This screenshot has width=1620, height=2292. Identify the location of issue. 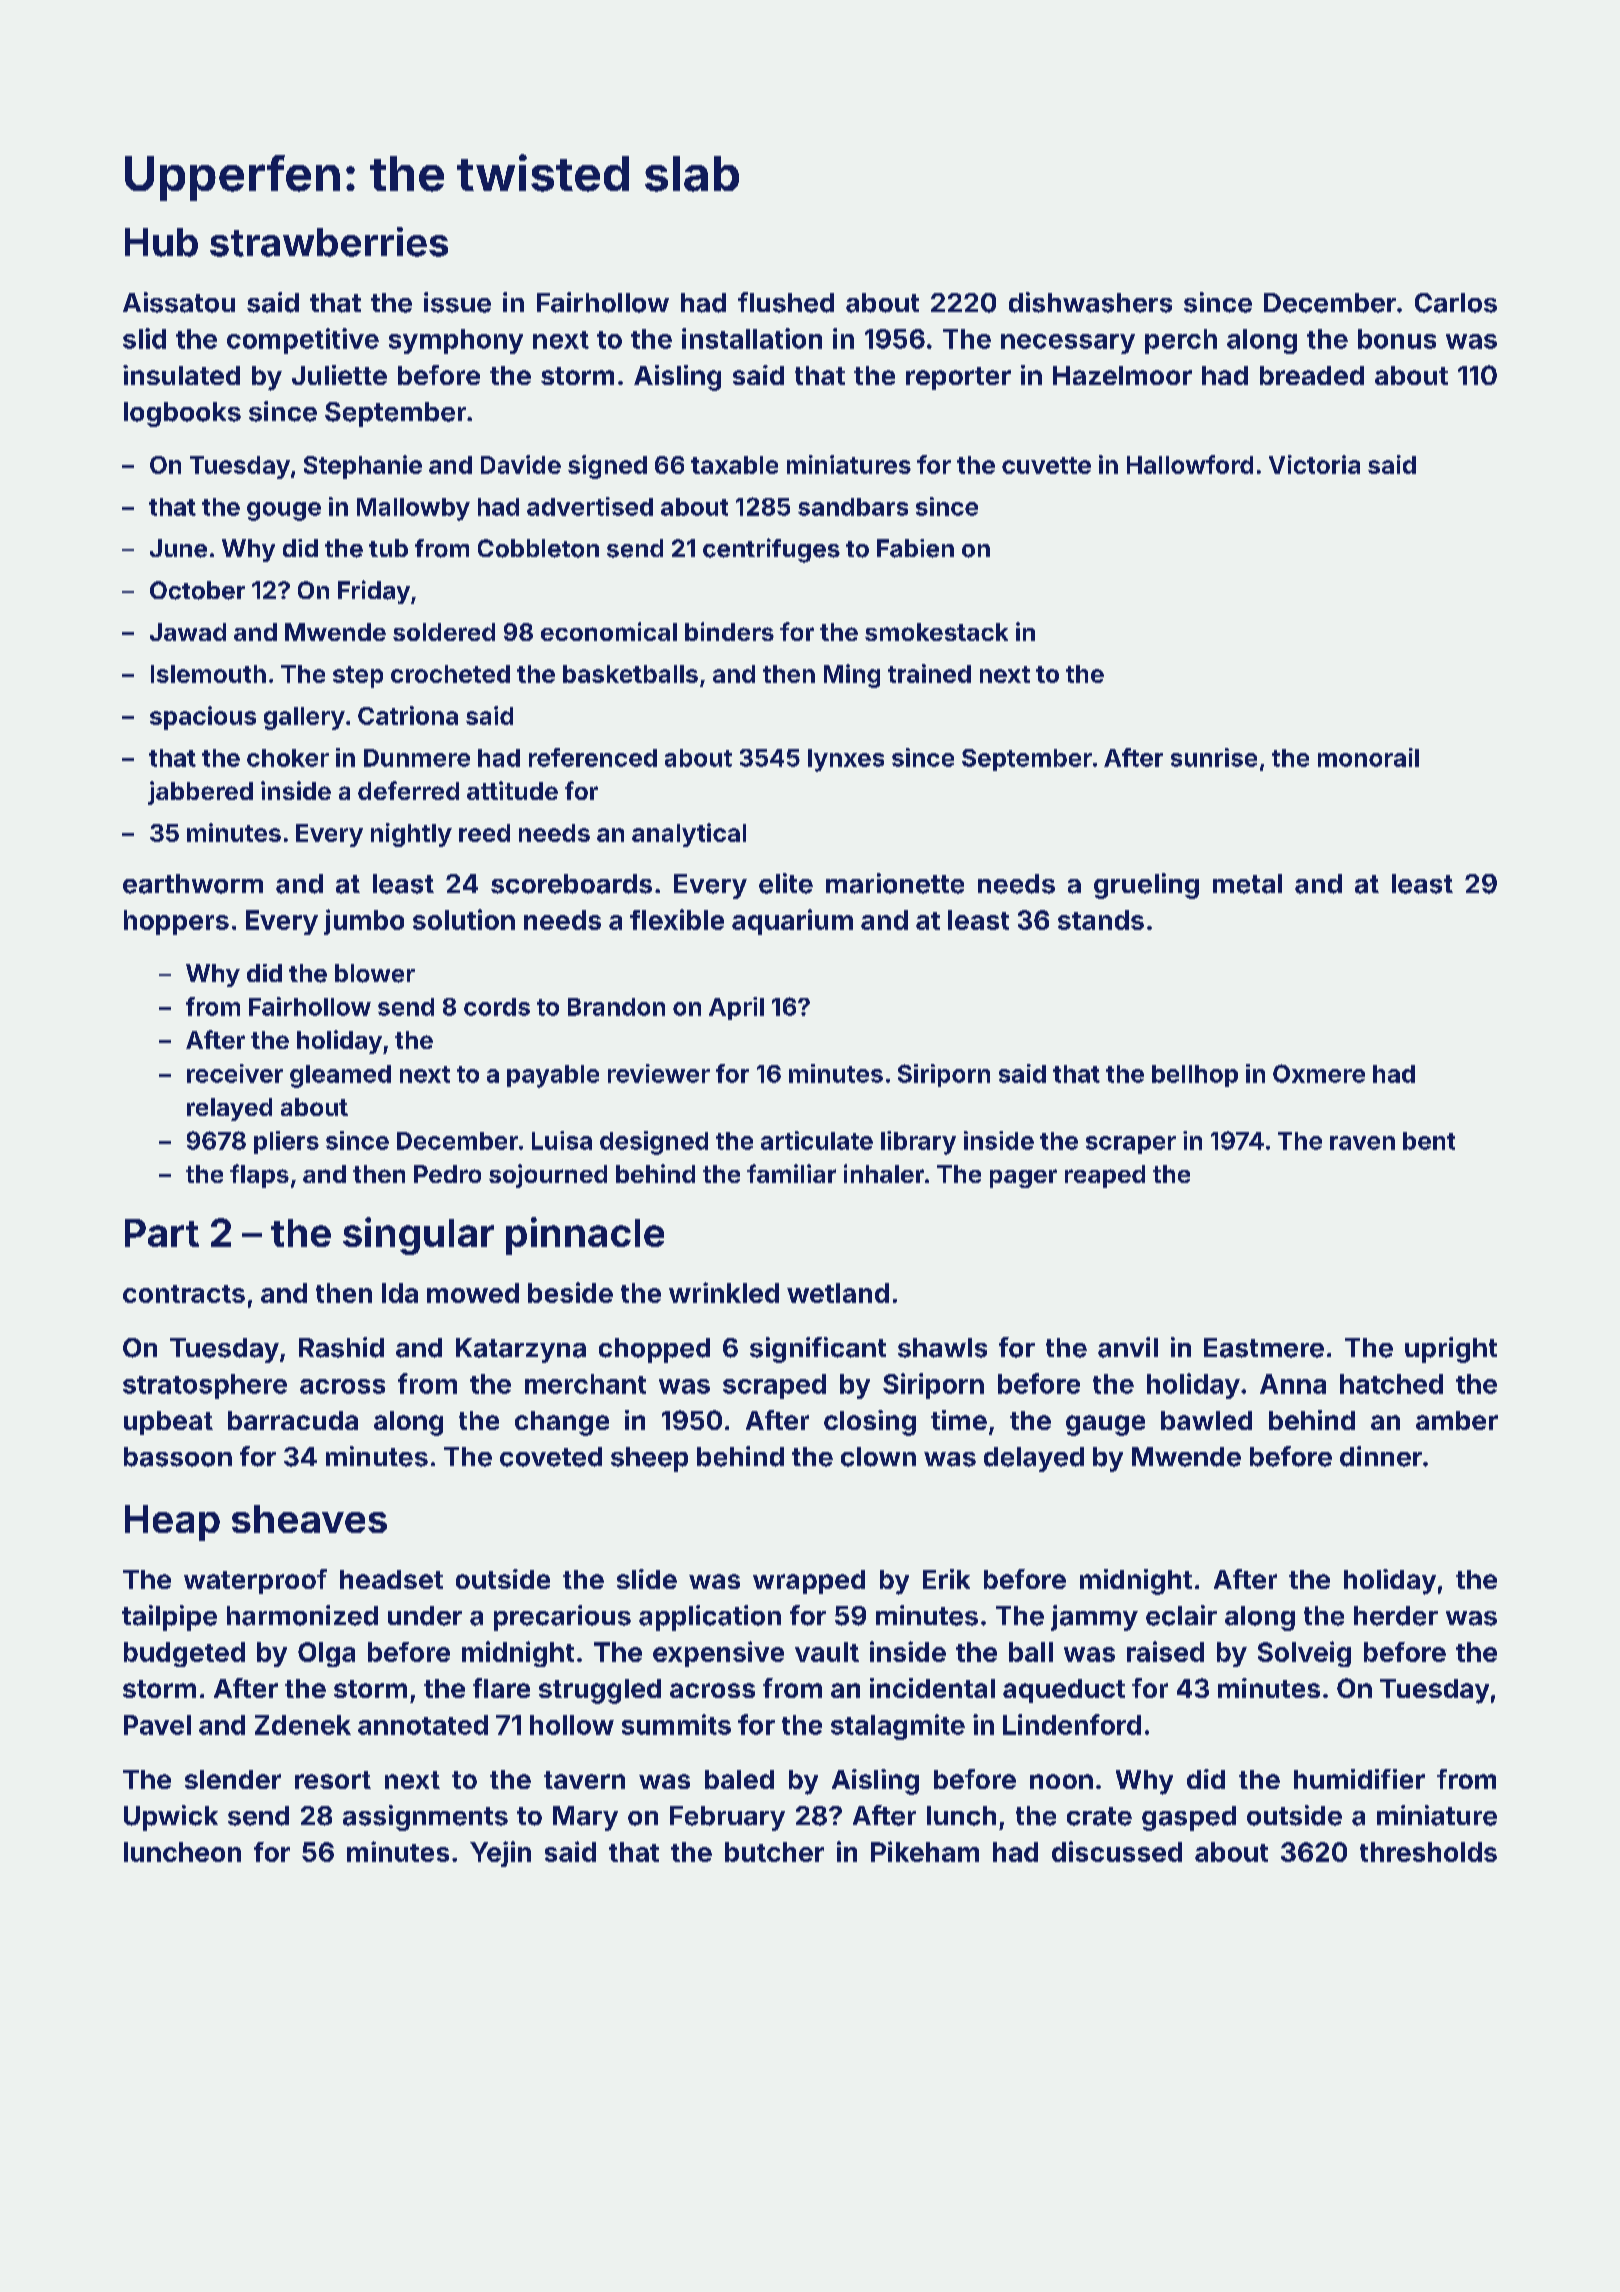
(457, 302).
